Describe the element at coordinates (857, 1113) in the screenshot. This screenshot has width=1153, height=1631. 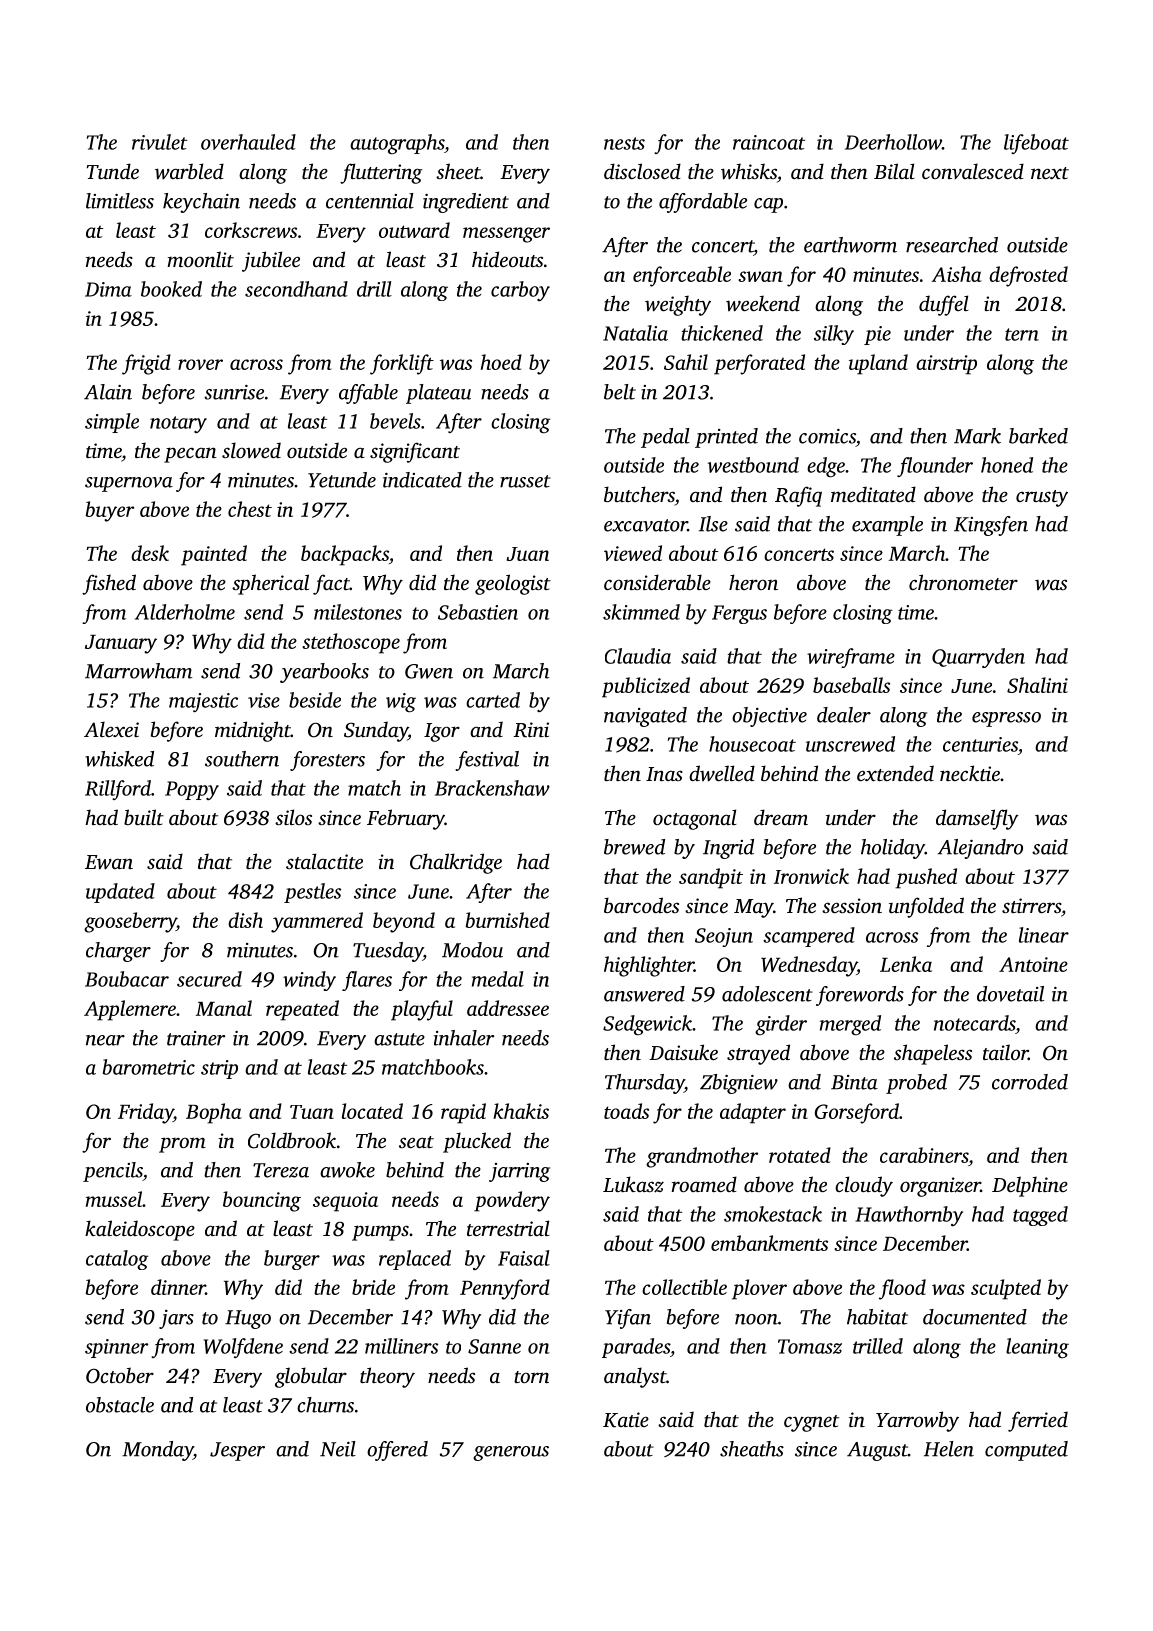
I see `Gorseford` at that location.
